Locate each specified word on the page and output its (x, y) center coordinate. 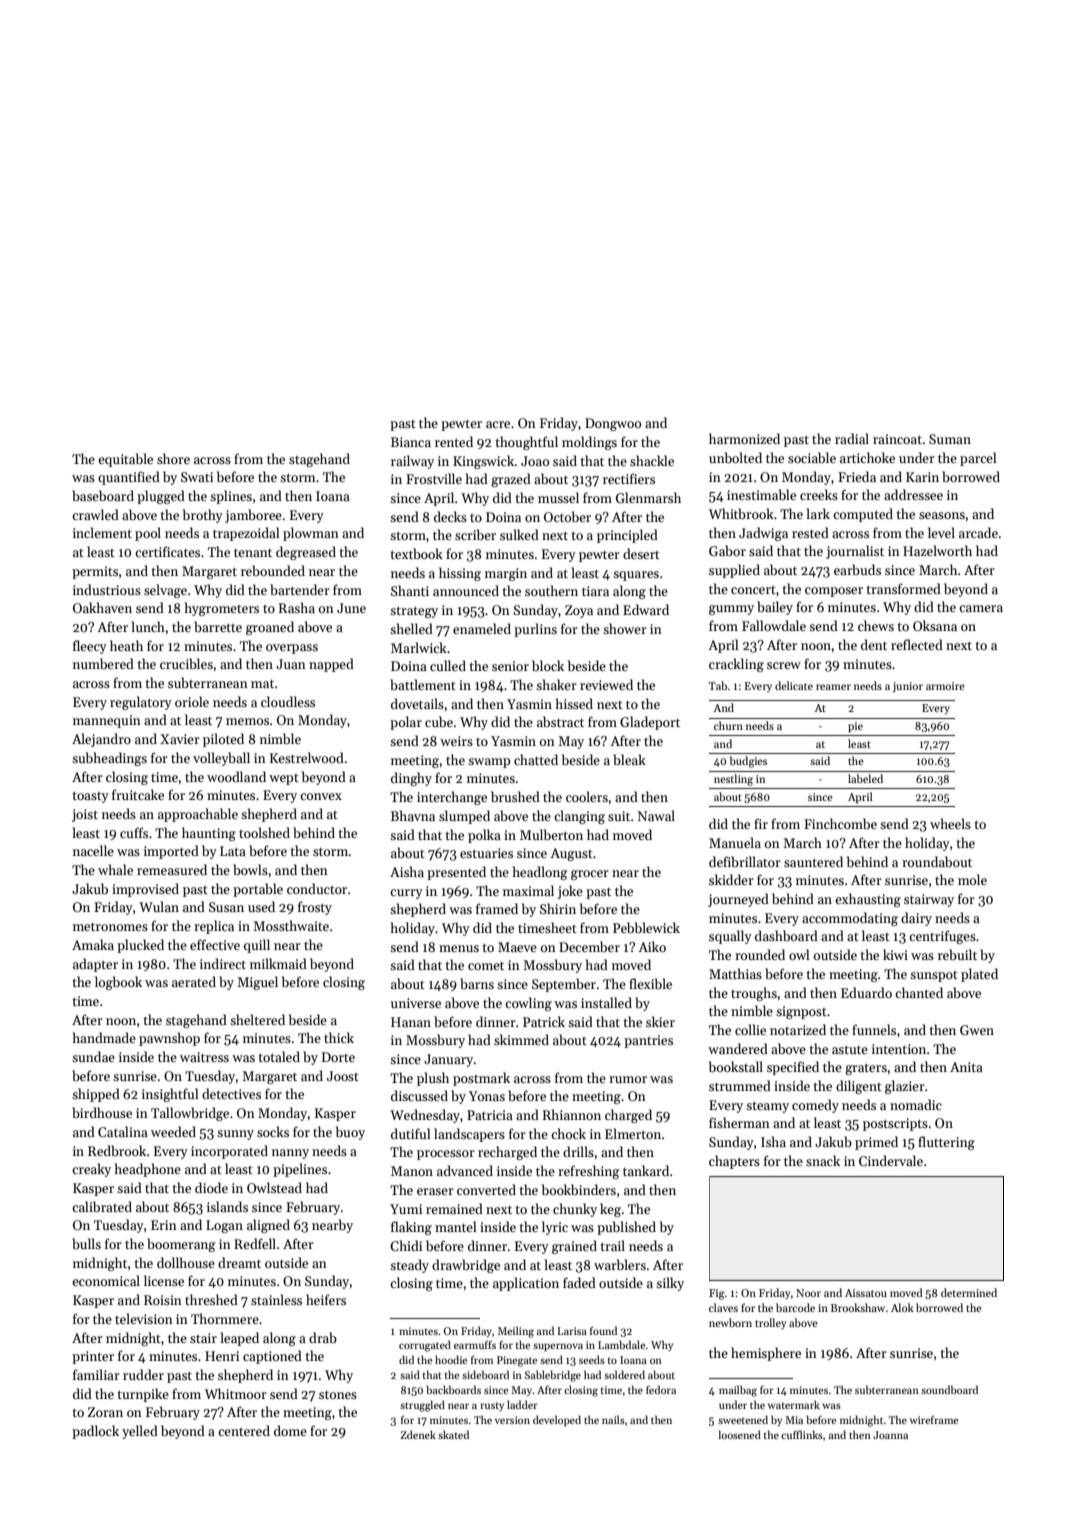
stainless (276, 1299)
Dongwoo (613, 424)
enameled (482, 628)
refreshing (589, 1172)
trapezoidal (246, 534)
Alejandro (101, 740)
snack (823, 1160)
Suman (950, 439)
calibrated (102, 1206)
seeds (592, 1359)
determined (969, 1292)
